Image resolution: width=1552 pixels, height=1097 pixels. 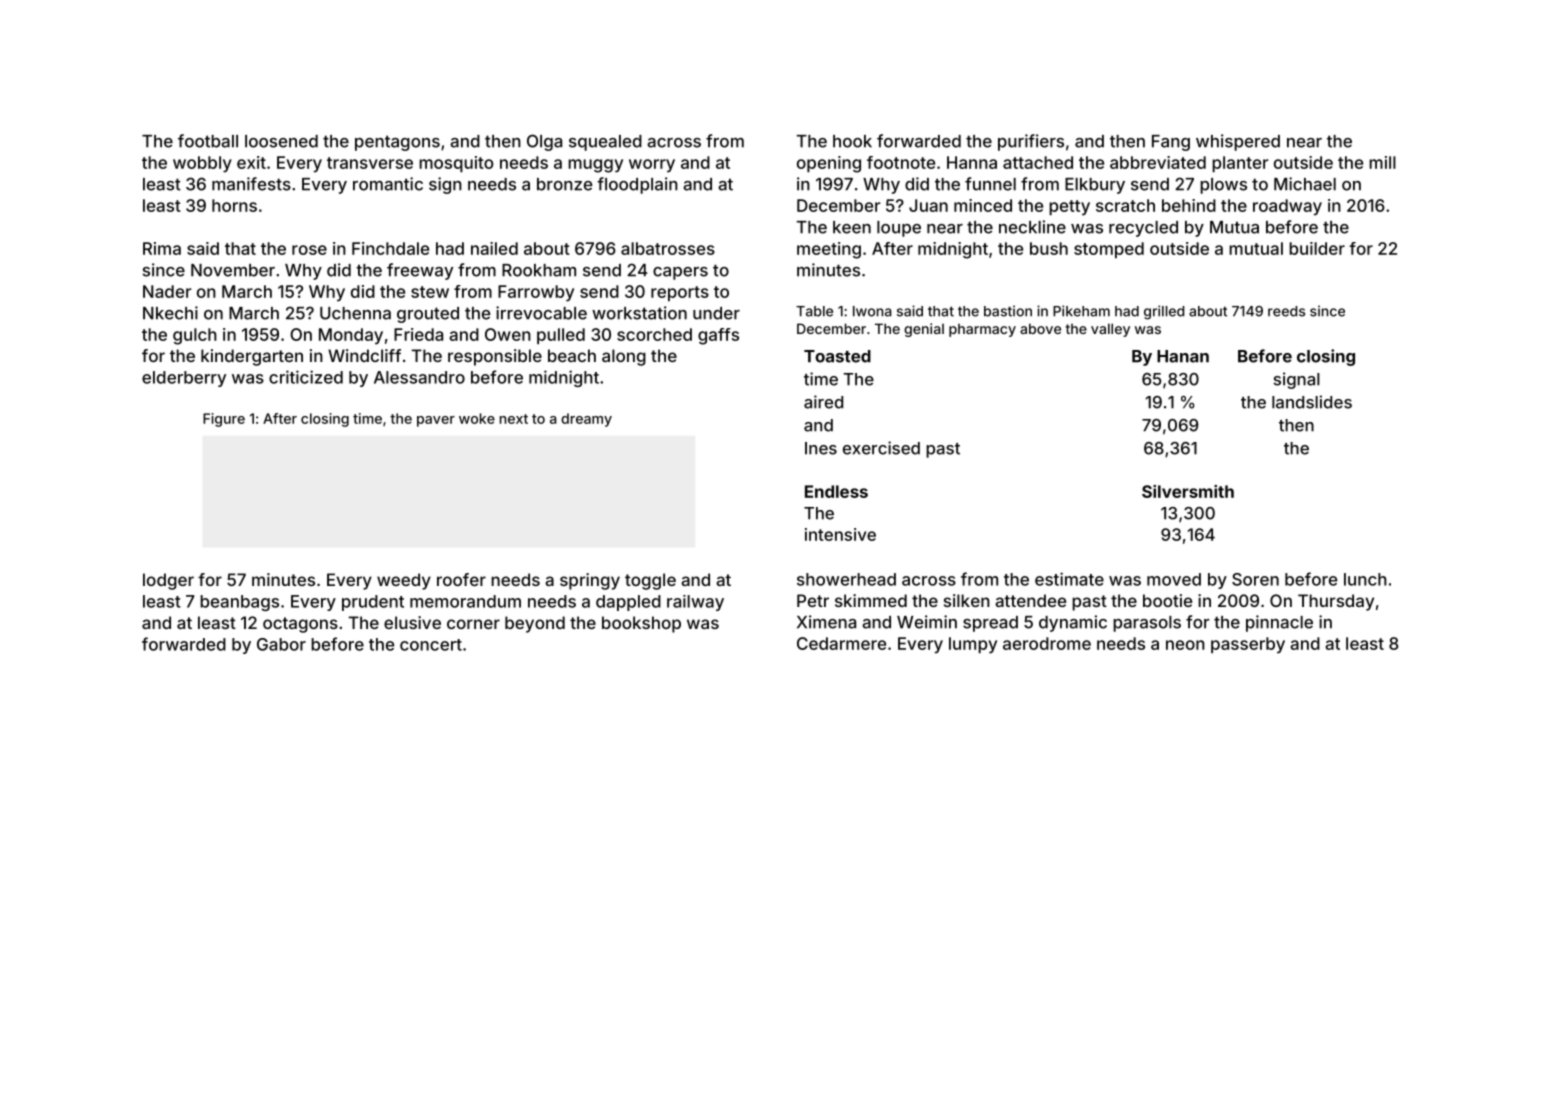 I want to click on freeway, so click(x=420, y=271).
